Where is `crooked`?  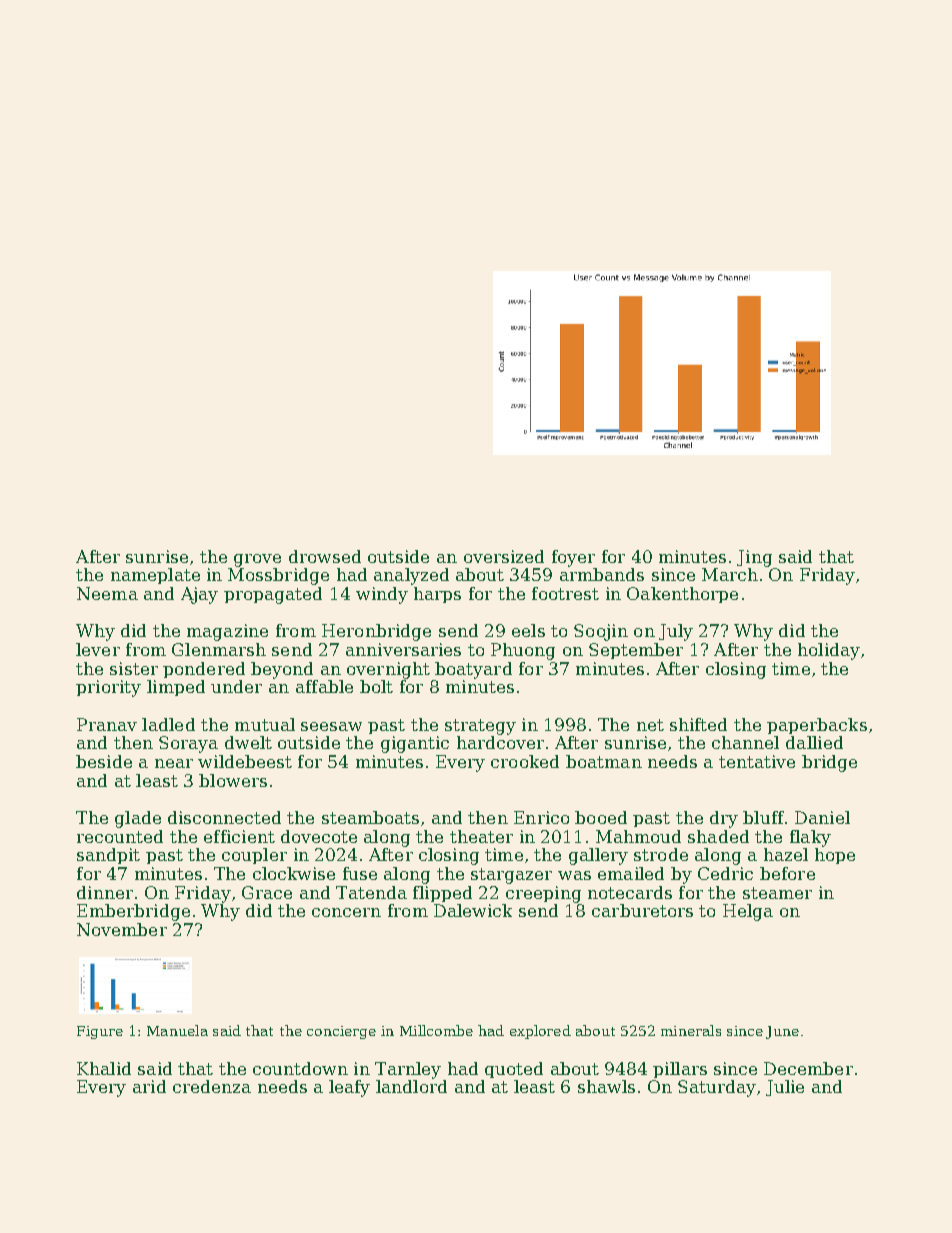
crooked is located at coordinates (525, 761).
